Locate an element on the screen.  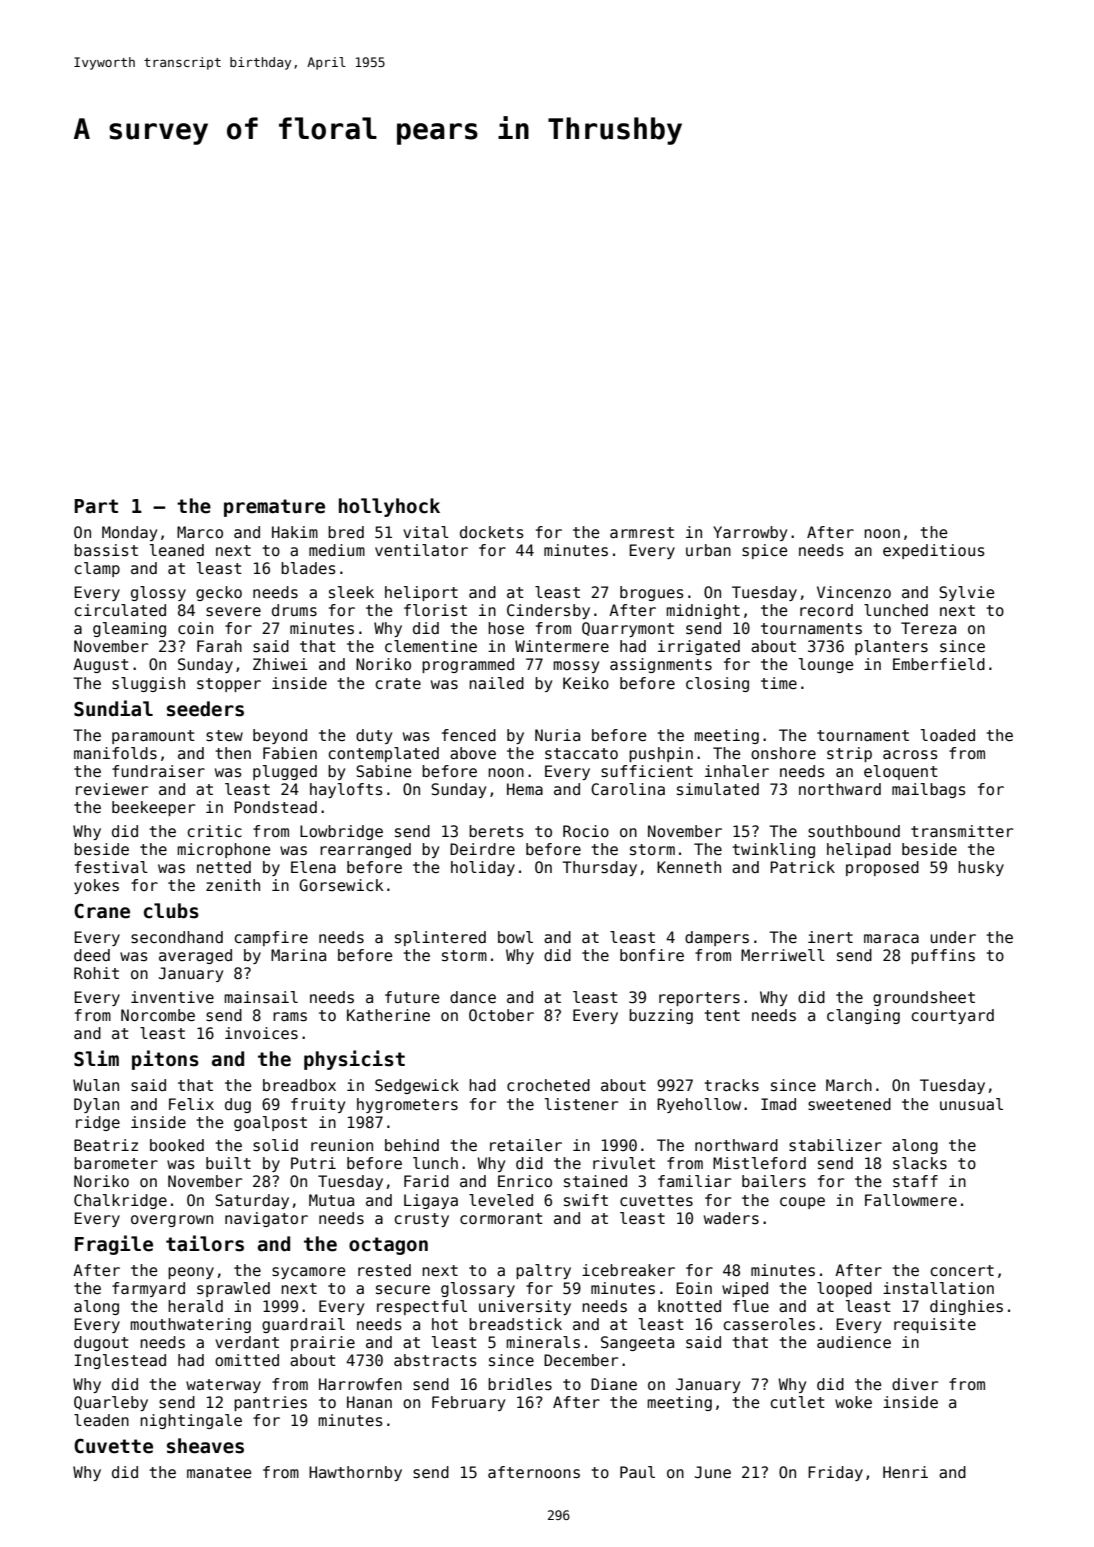
Elena is located at coordinates (313, 867).
